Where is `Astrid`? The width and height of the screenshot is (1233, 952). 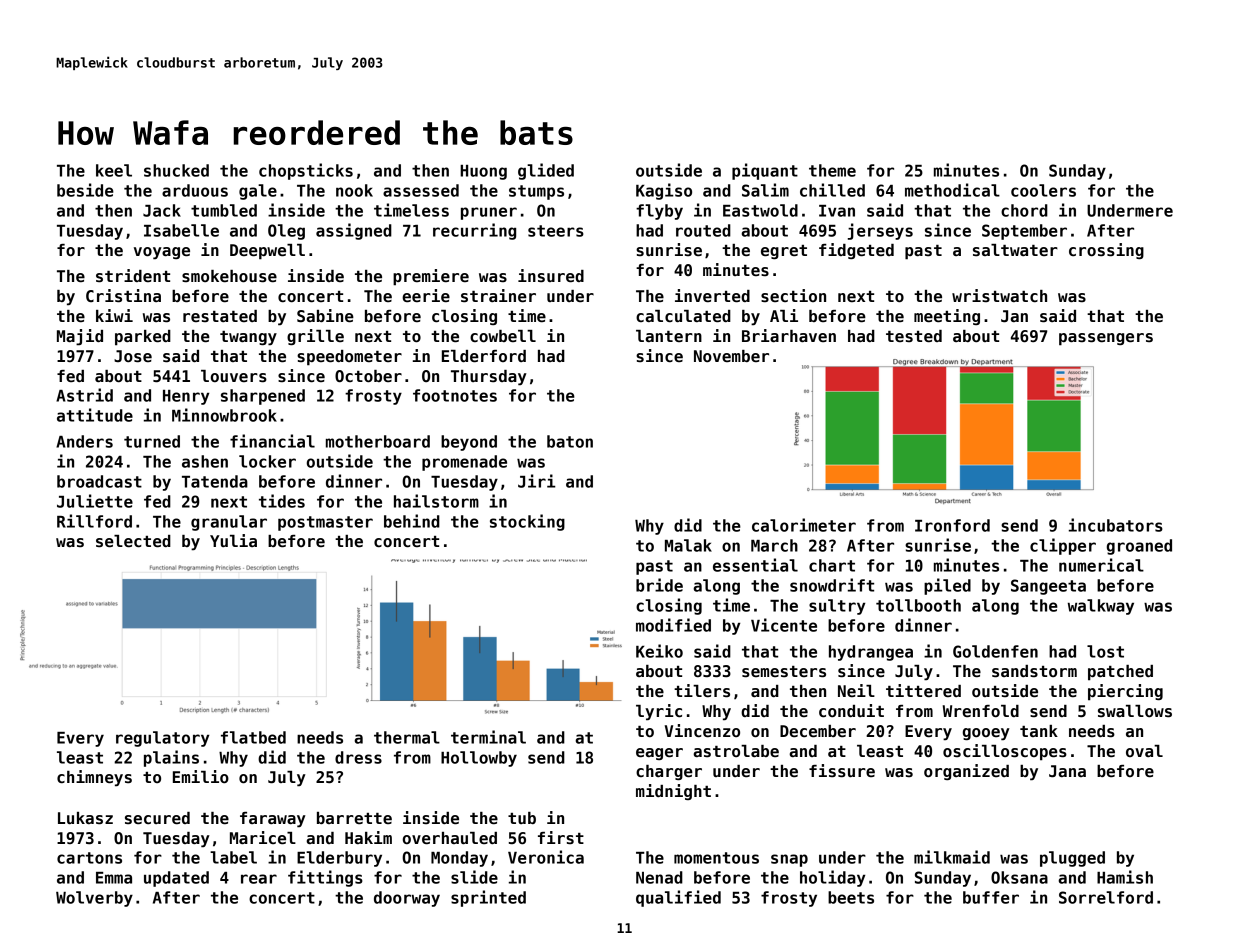
Astrid is located at coordinates (84, 395).
